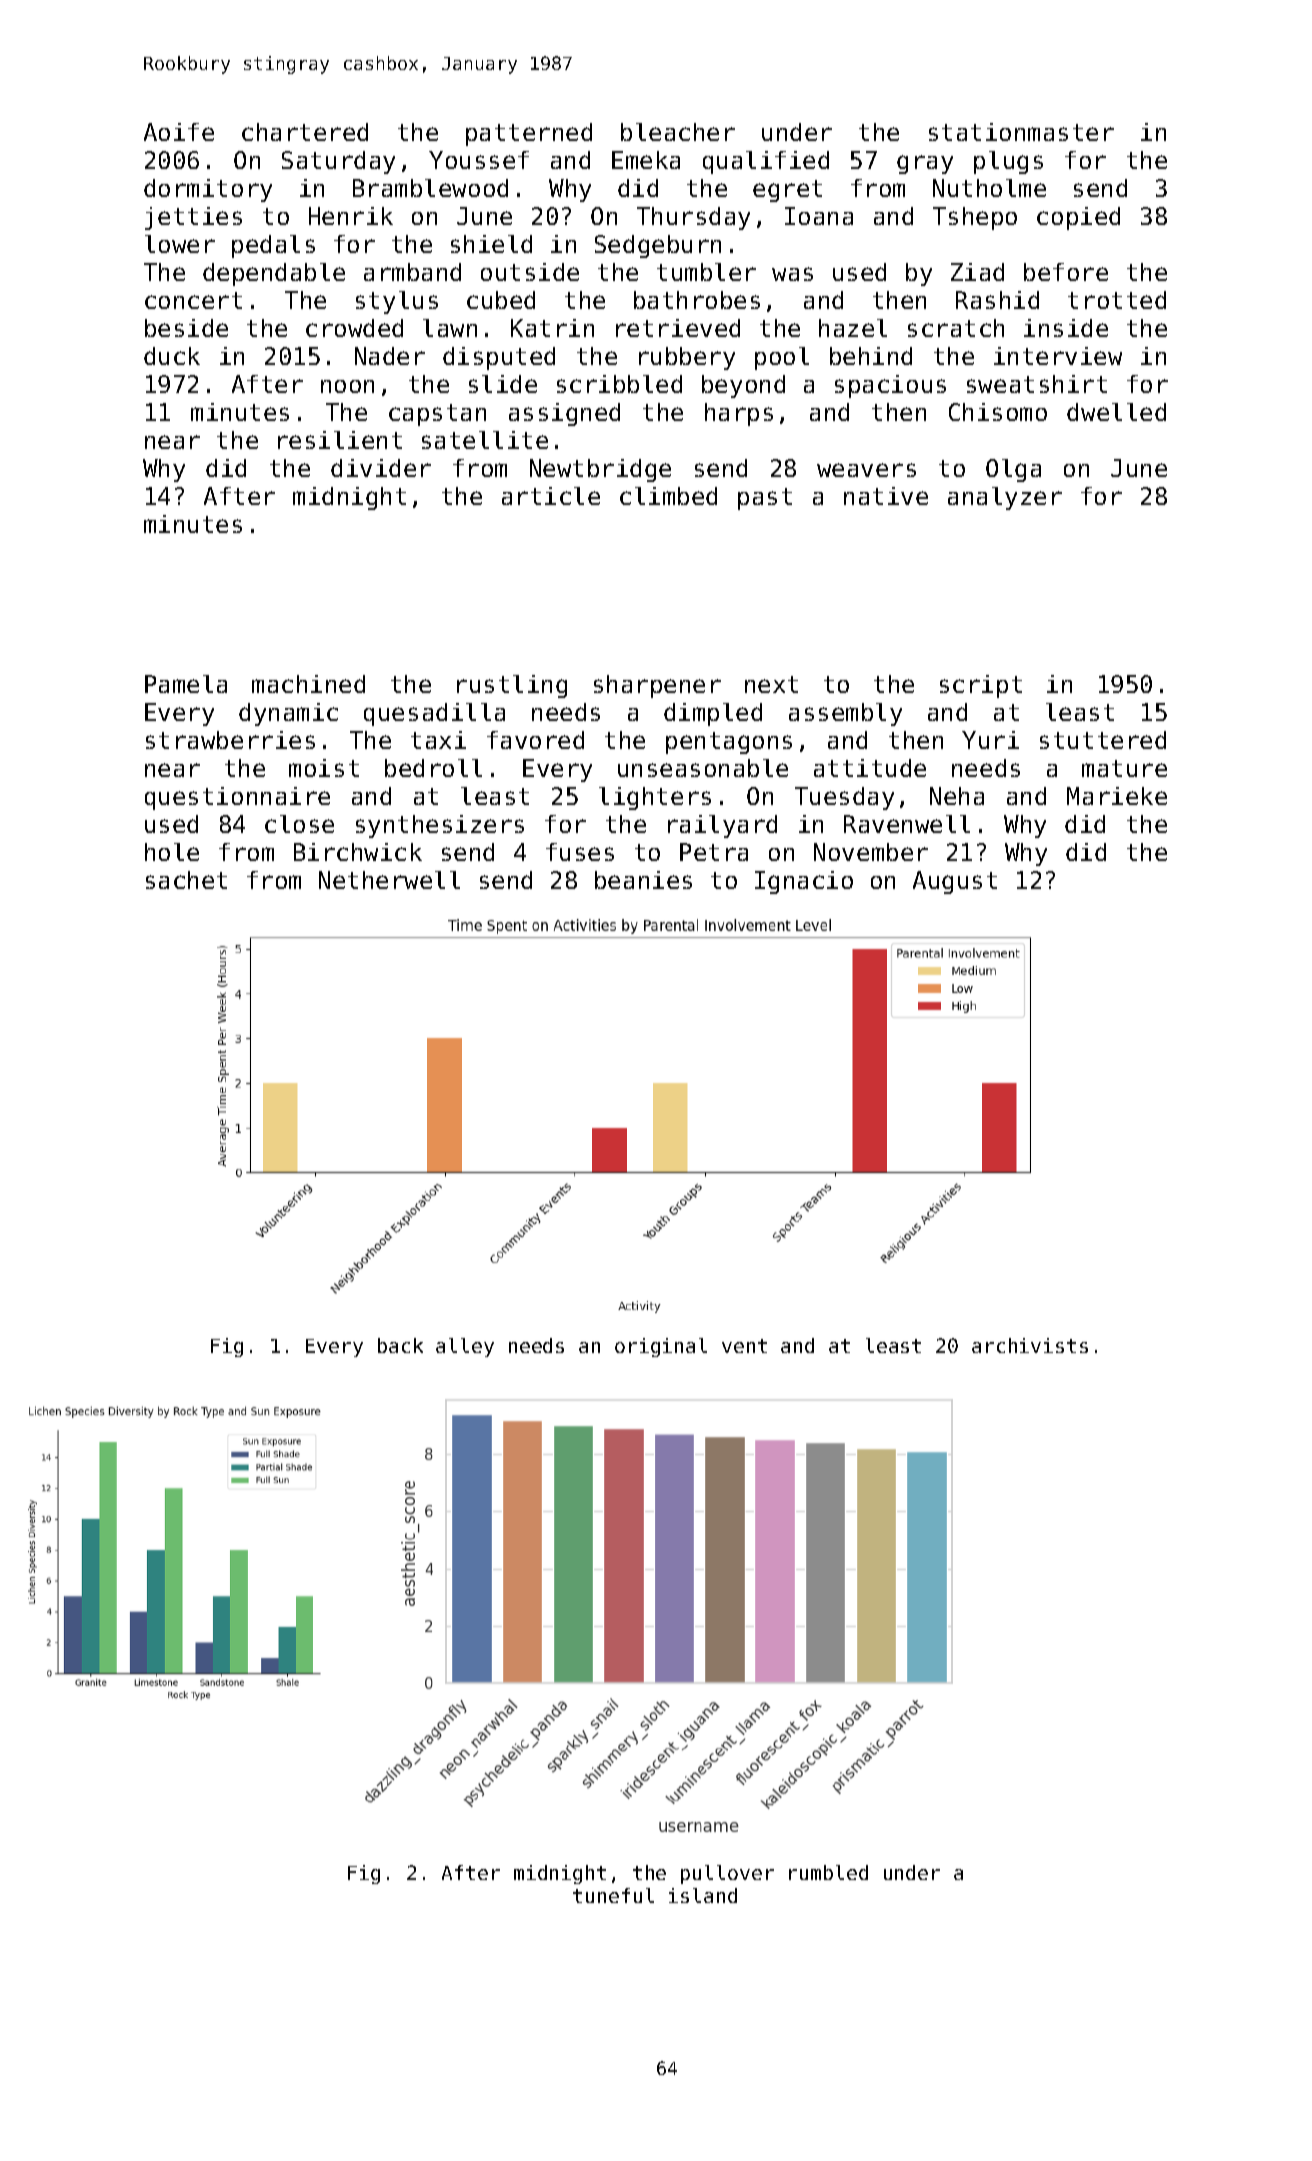  What do you see at coordinates (990, 740) in the page?
I see `Yuri` at bounding box center [990, 740].
